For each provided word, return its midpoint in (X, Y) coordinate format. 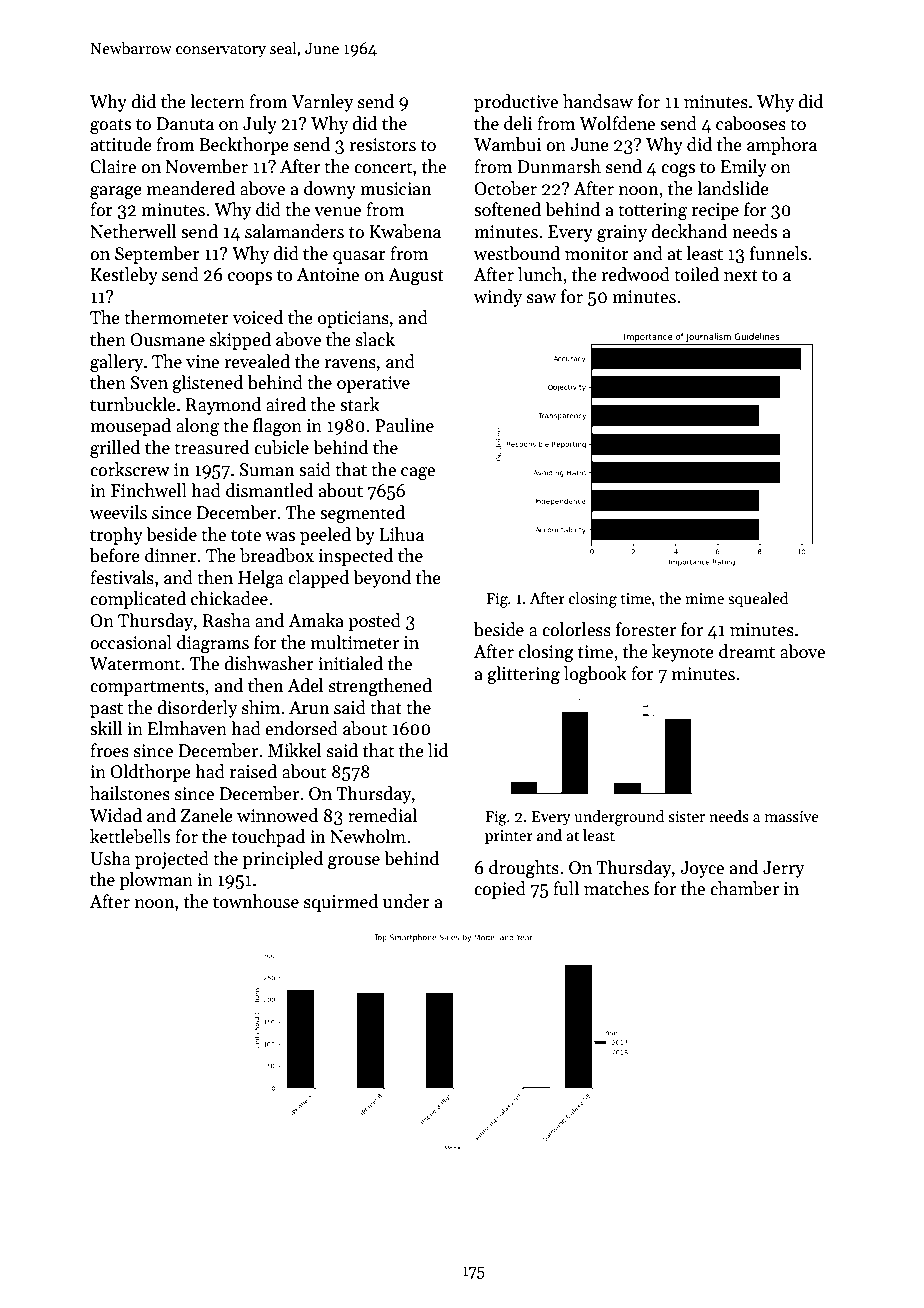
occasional (131, 642)
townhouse (256, 901)
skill (106, 728)
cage (418, 473)
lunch (540, 274)
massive (792, 816)
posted (374, 622)
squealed (758, 599)
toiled (696, 274)
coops (250, 278)
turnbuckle (133, 404)
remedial (382, 815)
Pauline (404, 425)
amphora (782, 146)
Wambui (507, 144)
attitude (121, 144)
